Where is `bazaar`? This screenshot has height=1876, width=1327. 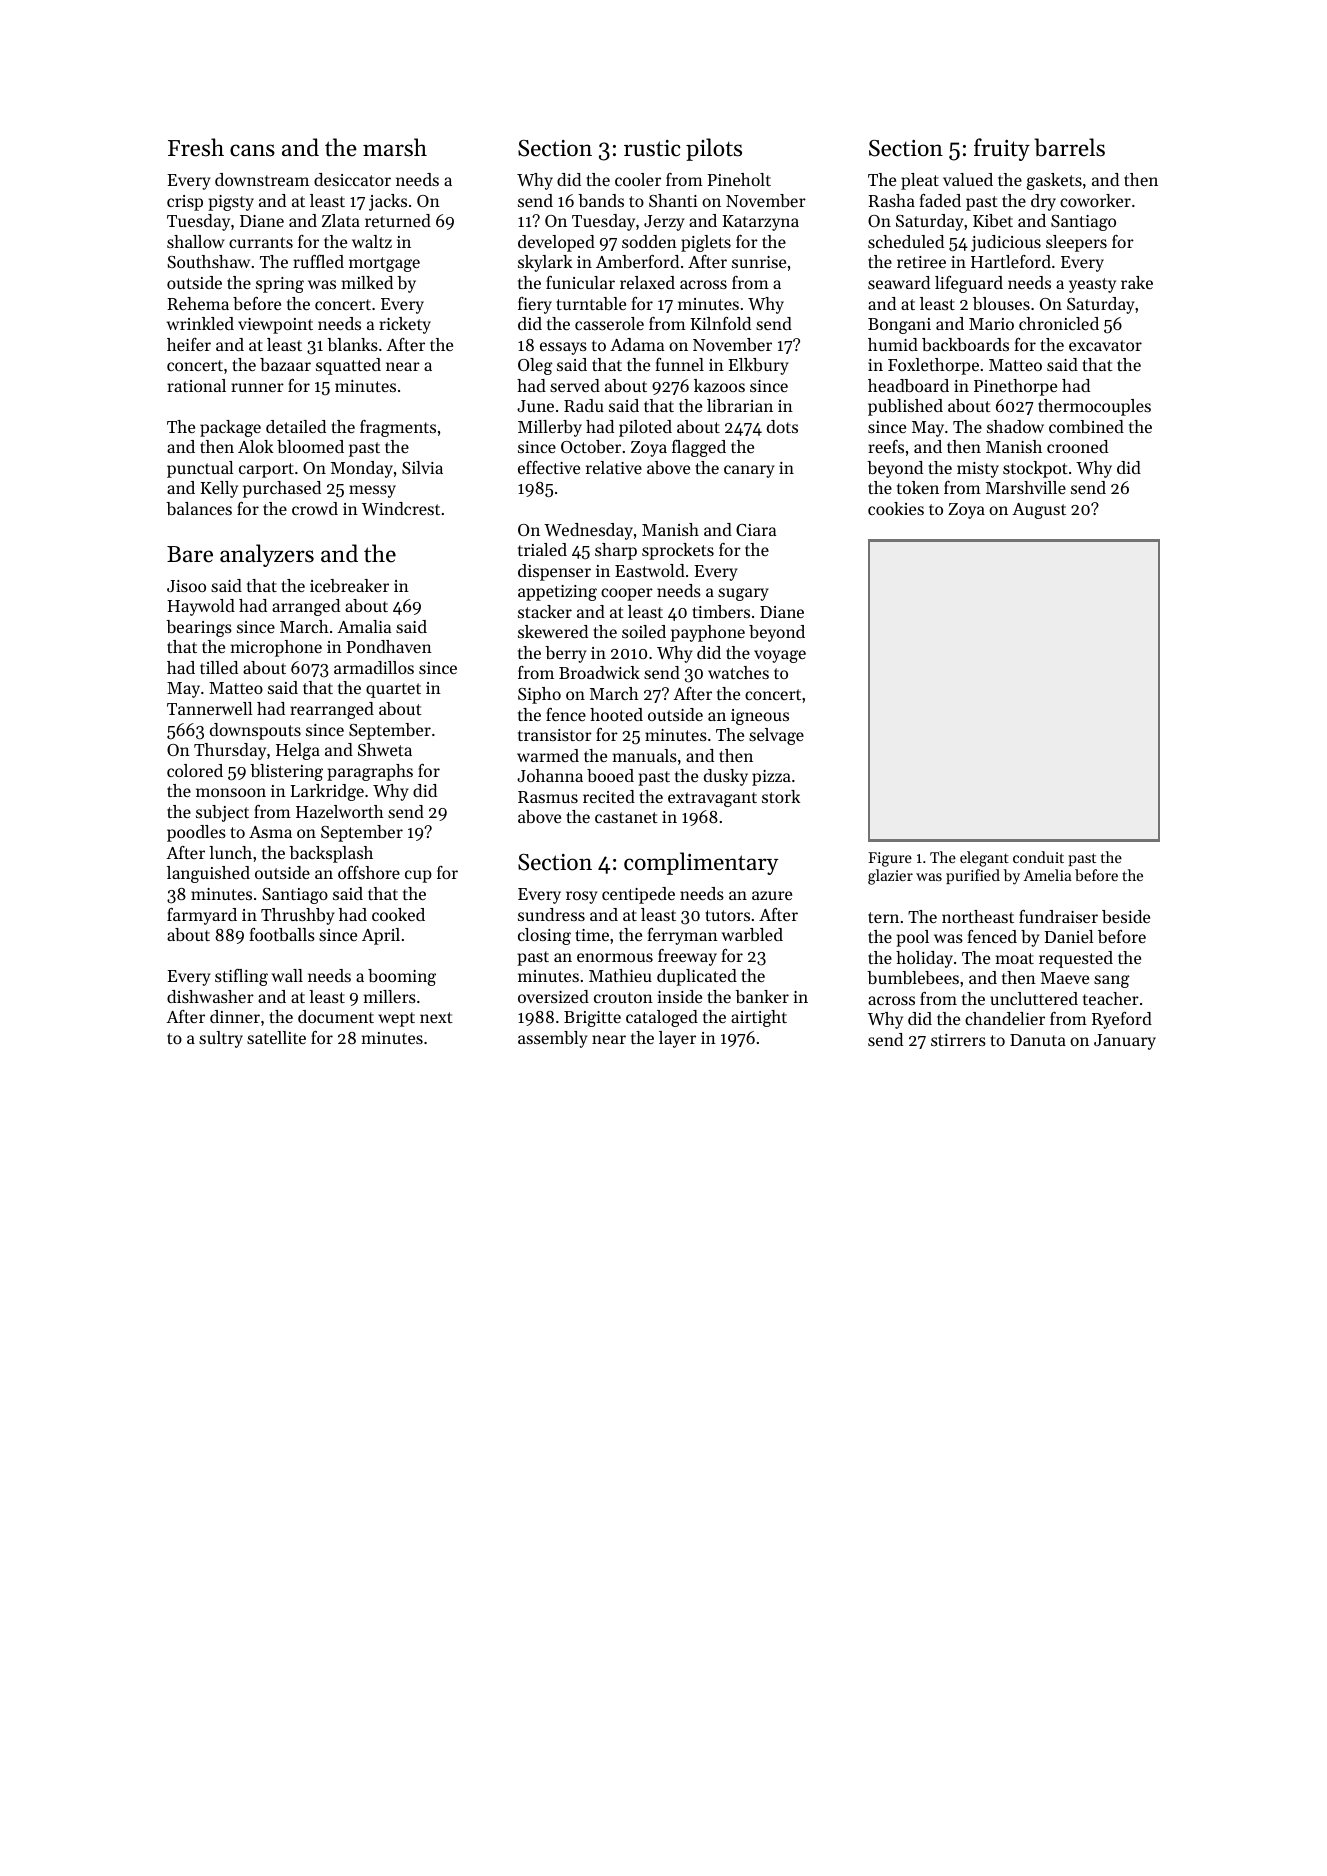
bazaar is located at coordinates (285, 364).
